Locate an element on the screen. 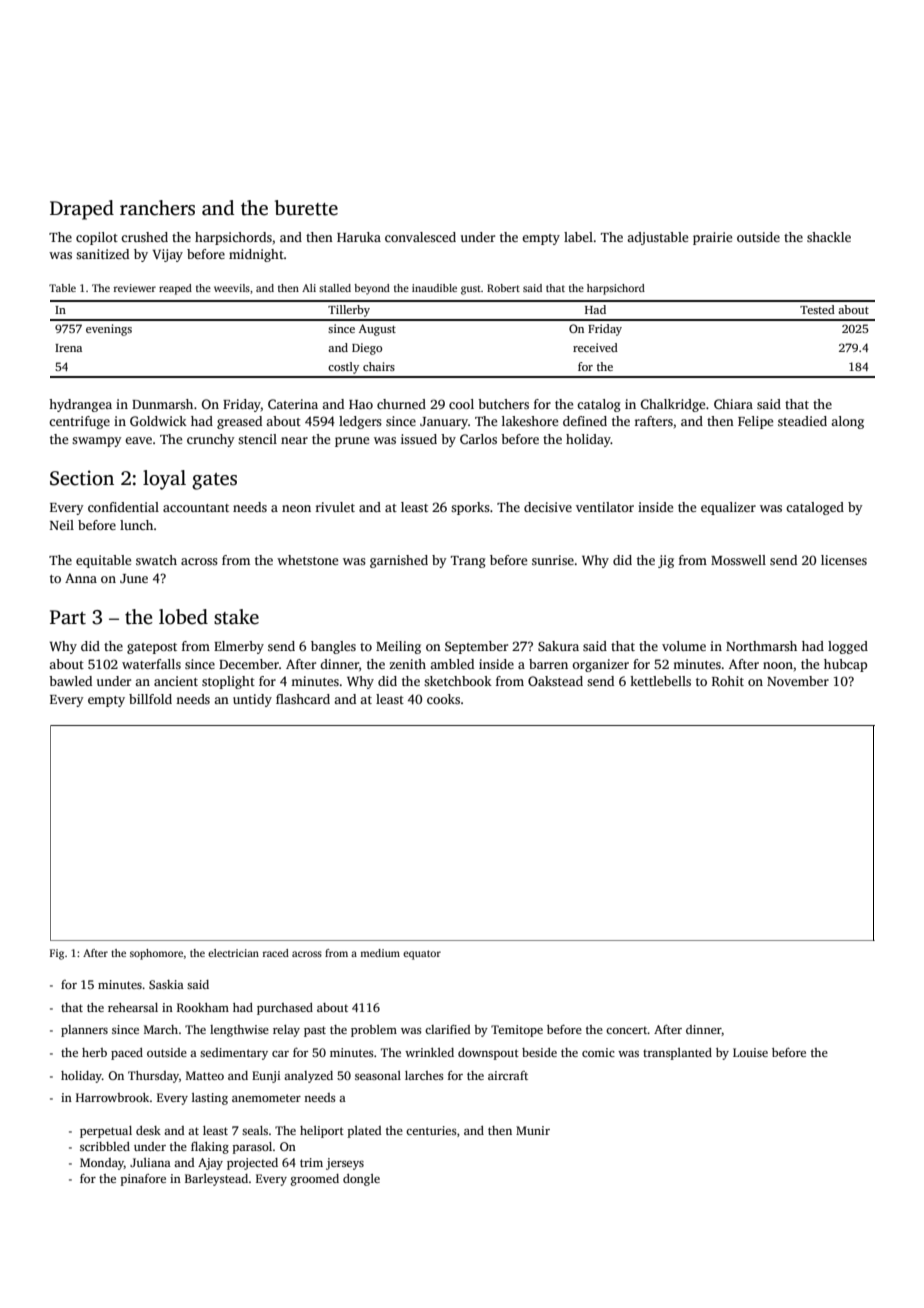 The image size is (924, 1308). Sakura is located at coordinates (558, 646).
